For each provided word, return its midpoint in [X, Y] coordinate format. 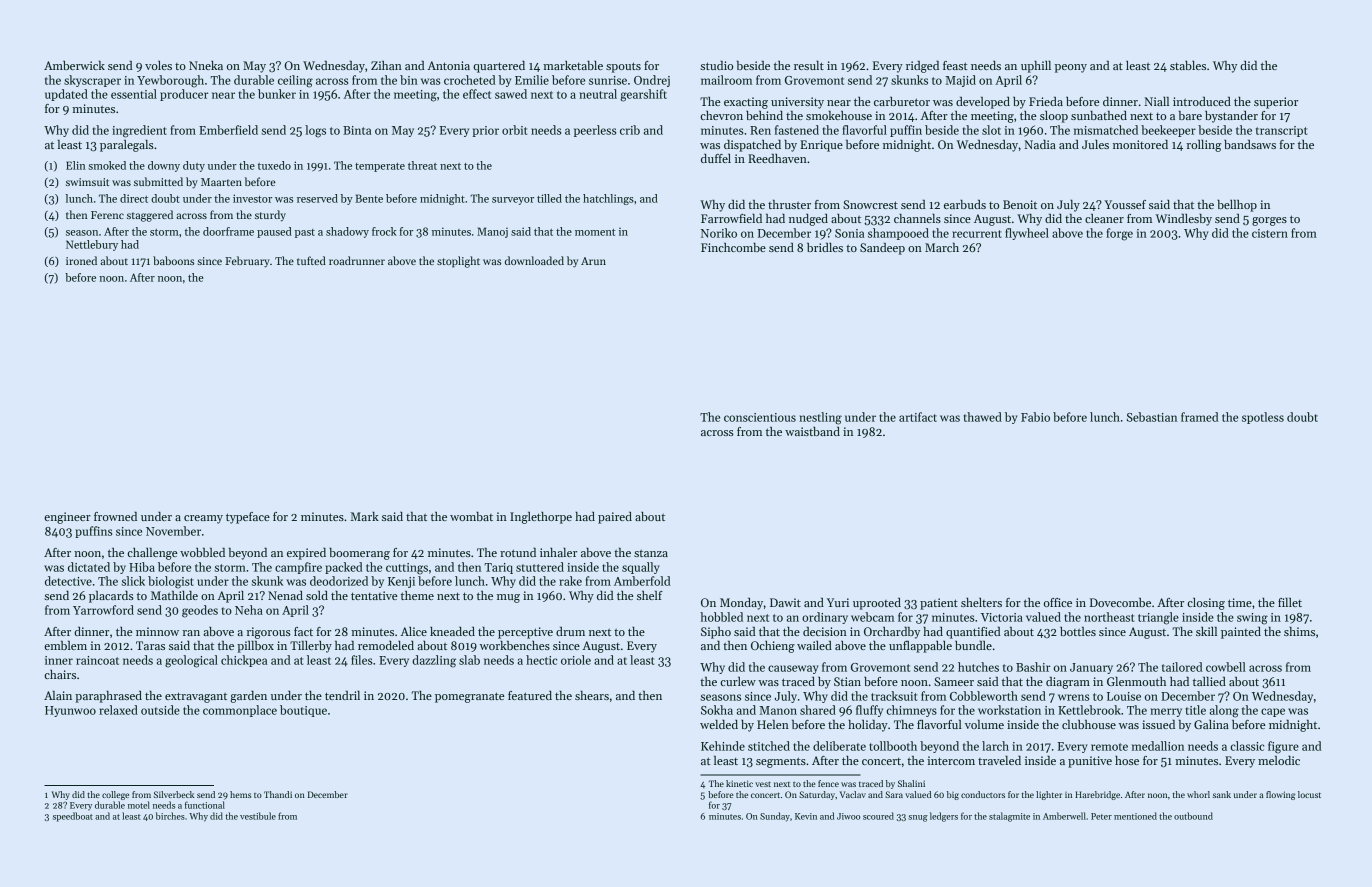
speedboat [73, 817]
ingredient [139, 131]
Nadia [1040, 144]
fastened [797, 130]
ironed [81, 260]
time [1240, 602]
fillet [1290, 602]
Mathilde [174, 595]
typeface [248, 518]
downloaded [534, 260]
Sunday [775, 817]
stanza [651, 553]
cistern [1270, 233]
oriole [576, 660]
